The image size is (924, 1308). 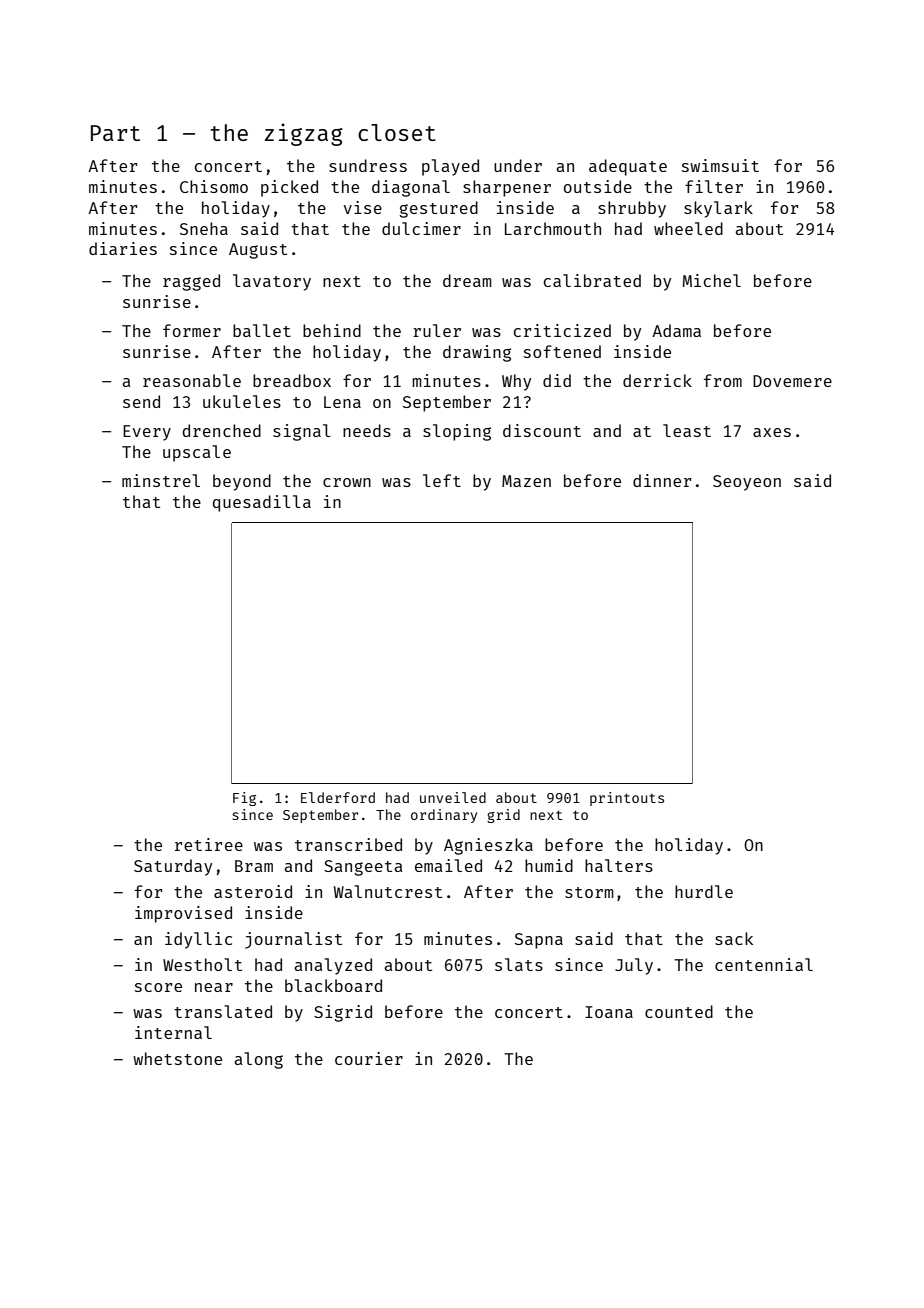 I want to click on Every, so click(x=147, y=433).
